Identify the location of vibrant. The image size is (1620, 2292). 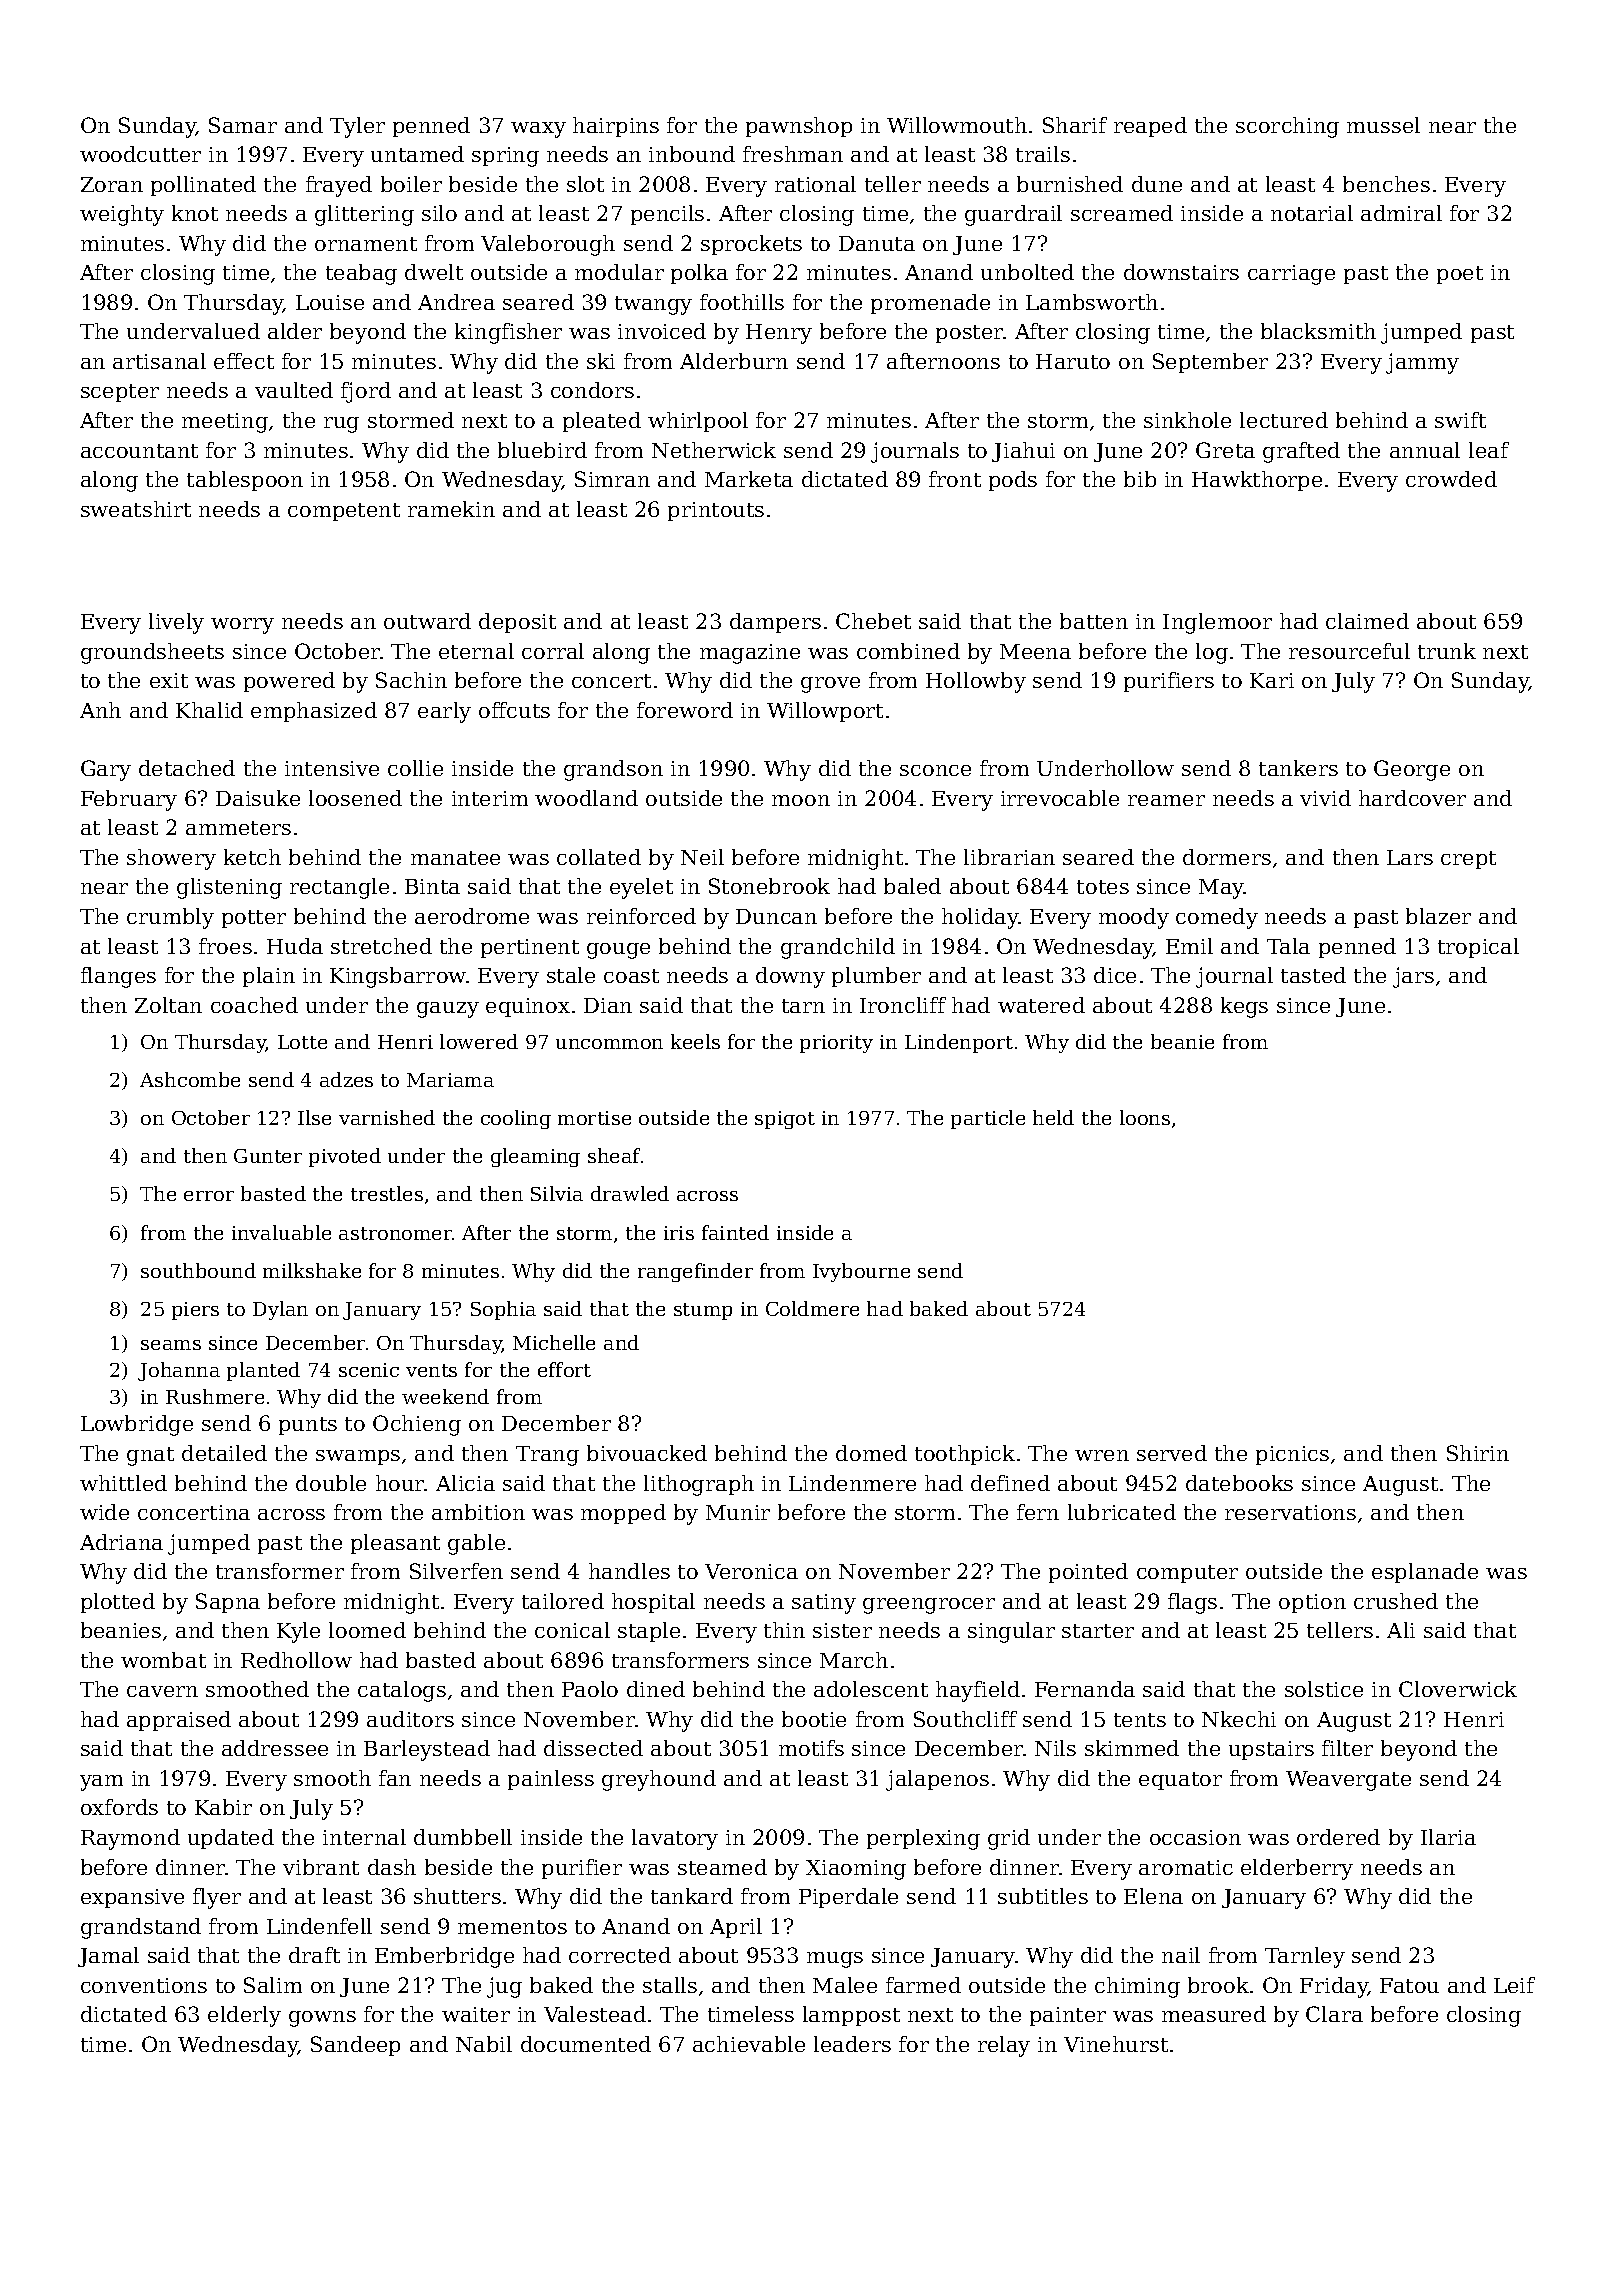
(321, 1867).
